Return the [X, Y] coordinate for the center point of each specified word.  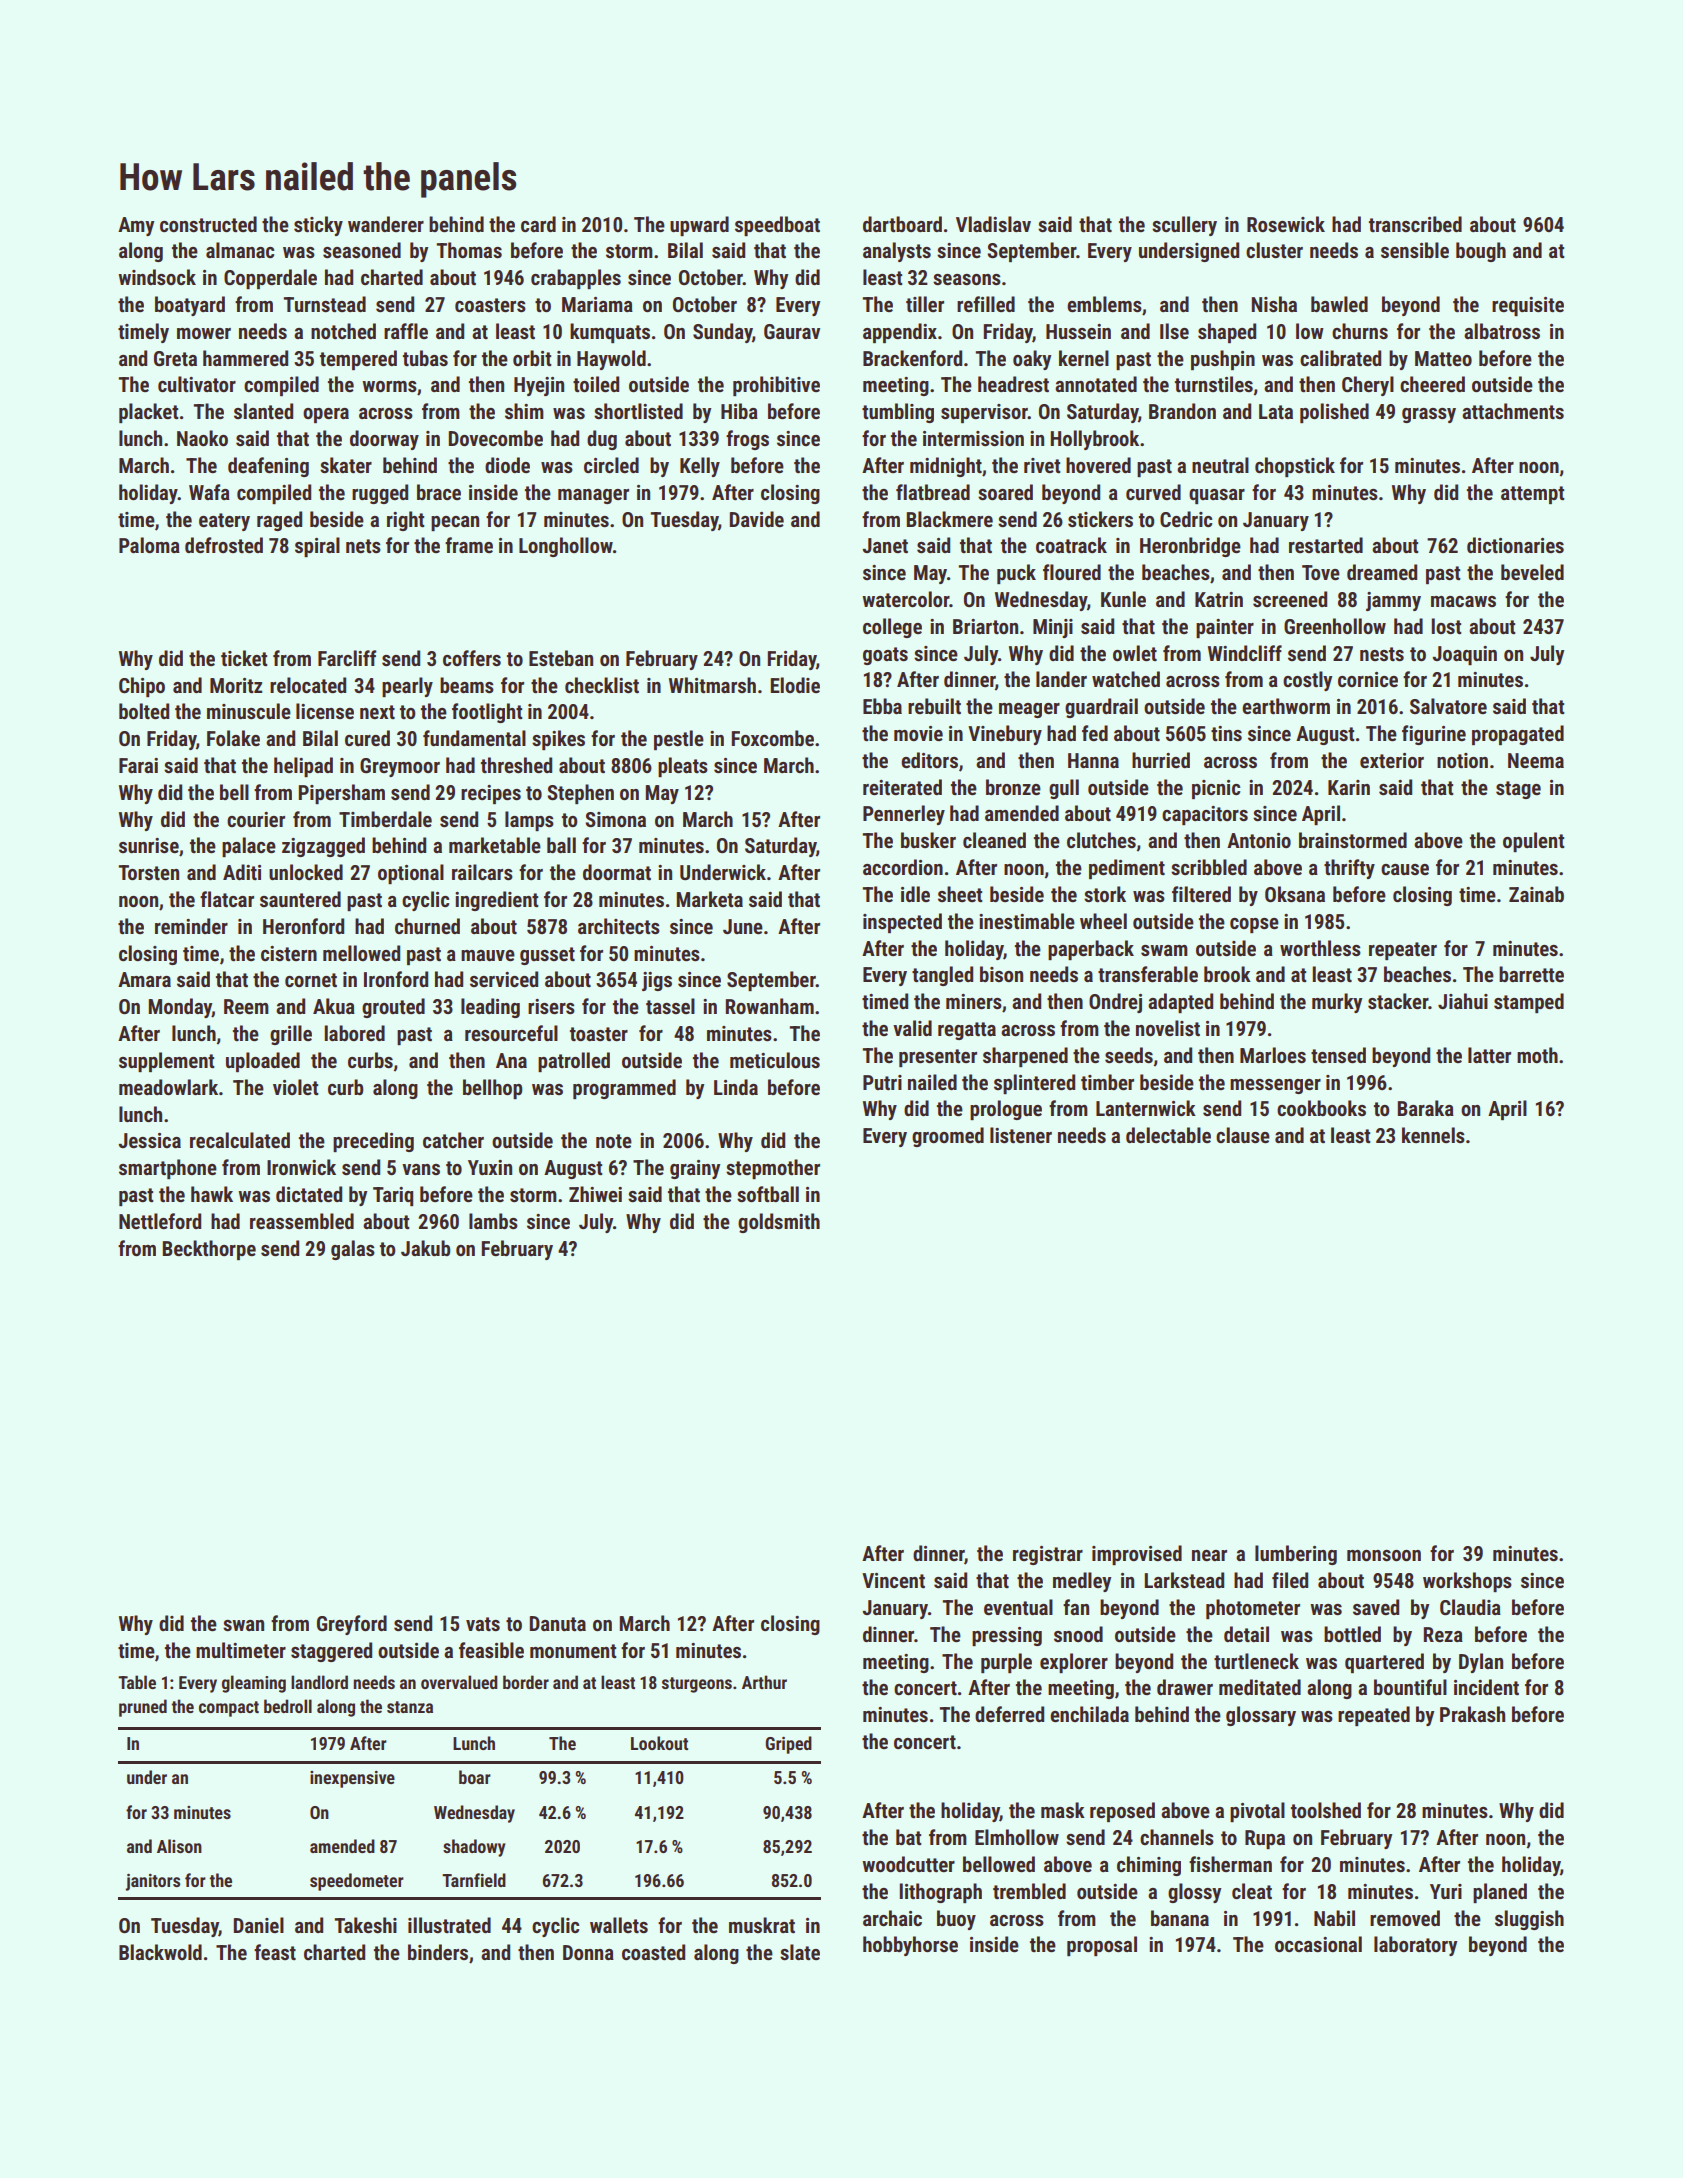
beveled [1532, 572]
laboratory [1415, 1946]
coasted [653, 1952]
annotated [1096, 384]
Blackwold [160, 1952]
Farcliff [347, 658]
